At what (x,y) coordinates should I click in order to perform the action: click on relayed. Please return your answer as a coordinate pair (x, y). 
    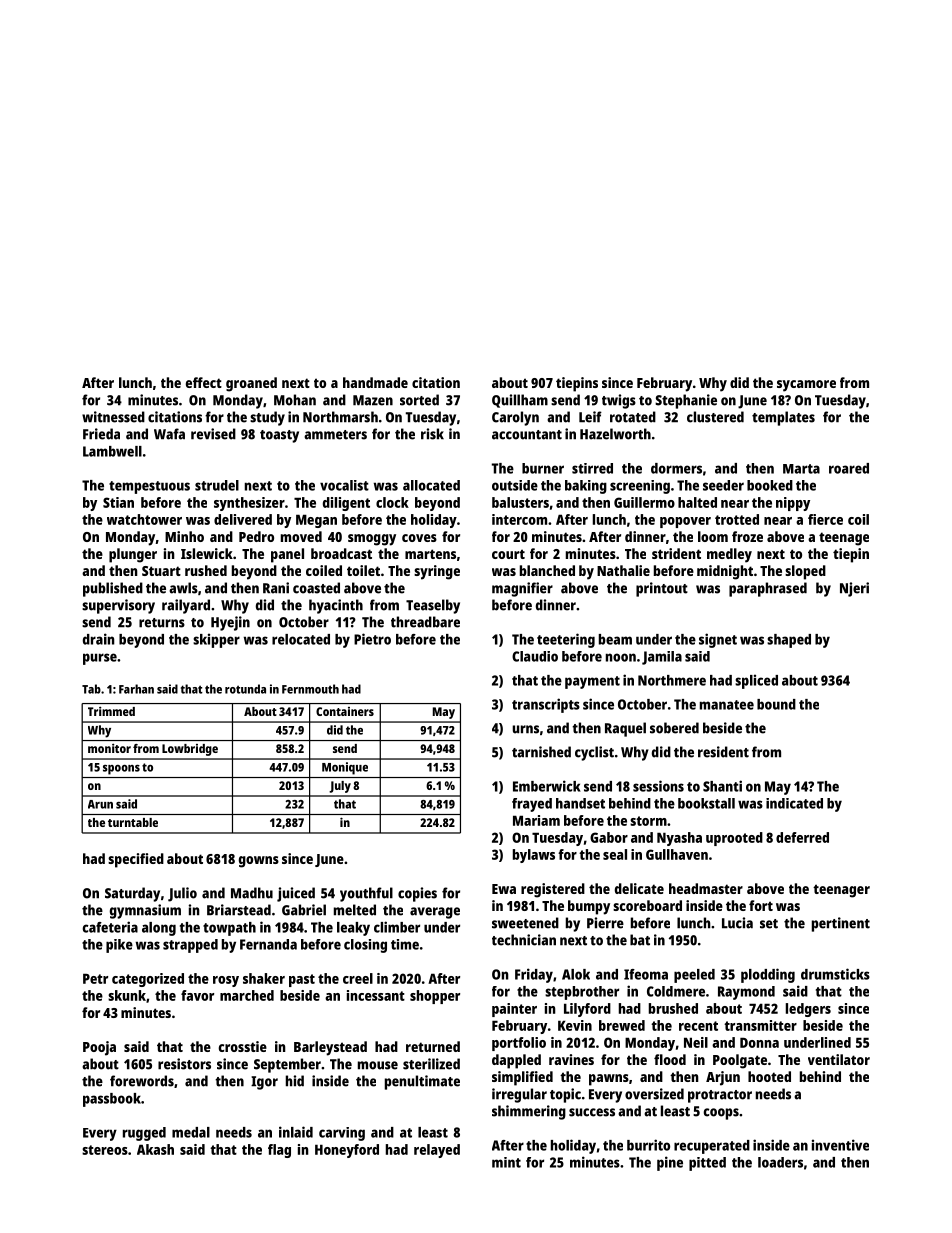
    Looking at the image, I should click on (437, 1151).
